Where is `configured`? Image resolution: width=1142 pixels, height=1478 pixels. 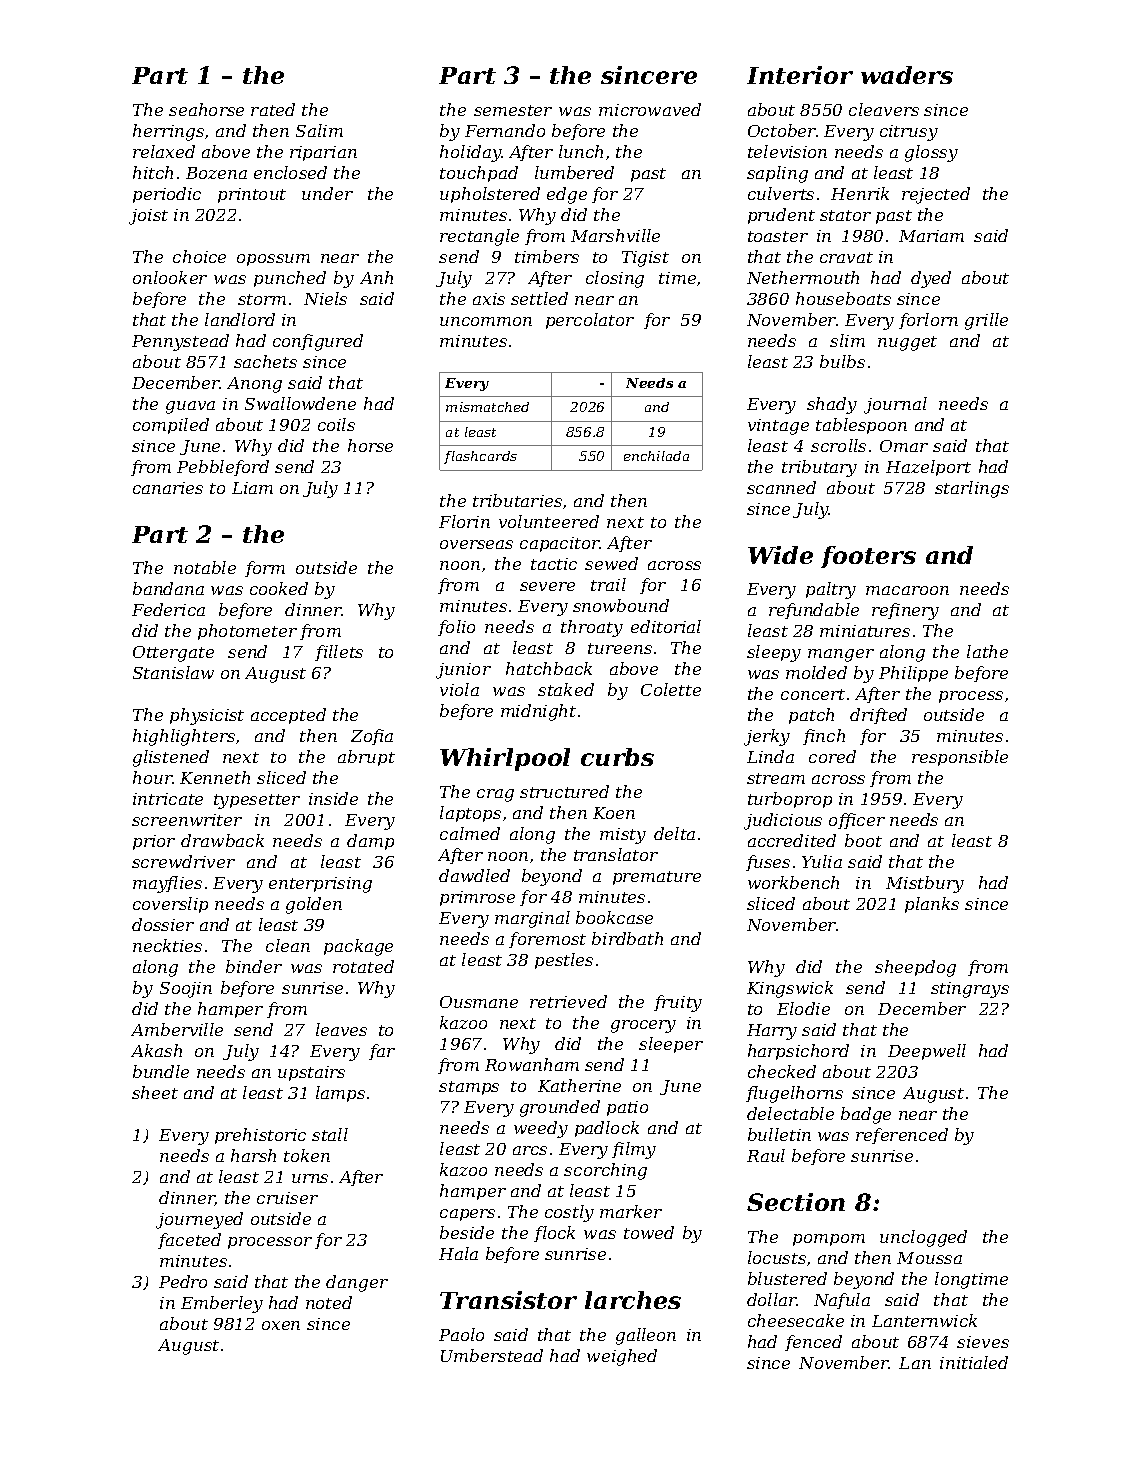
configured is located at coordinates (318, 342).
